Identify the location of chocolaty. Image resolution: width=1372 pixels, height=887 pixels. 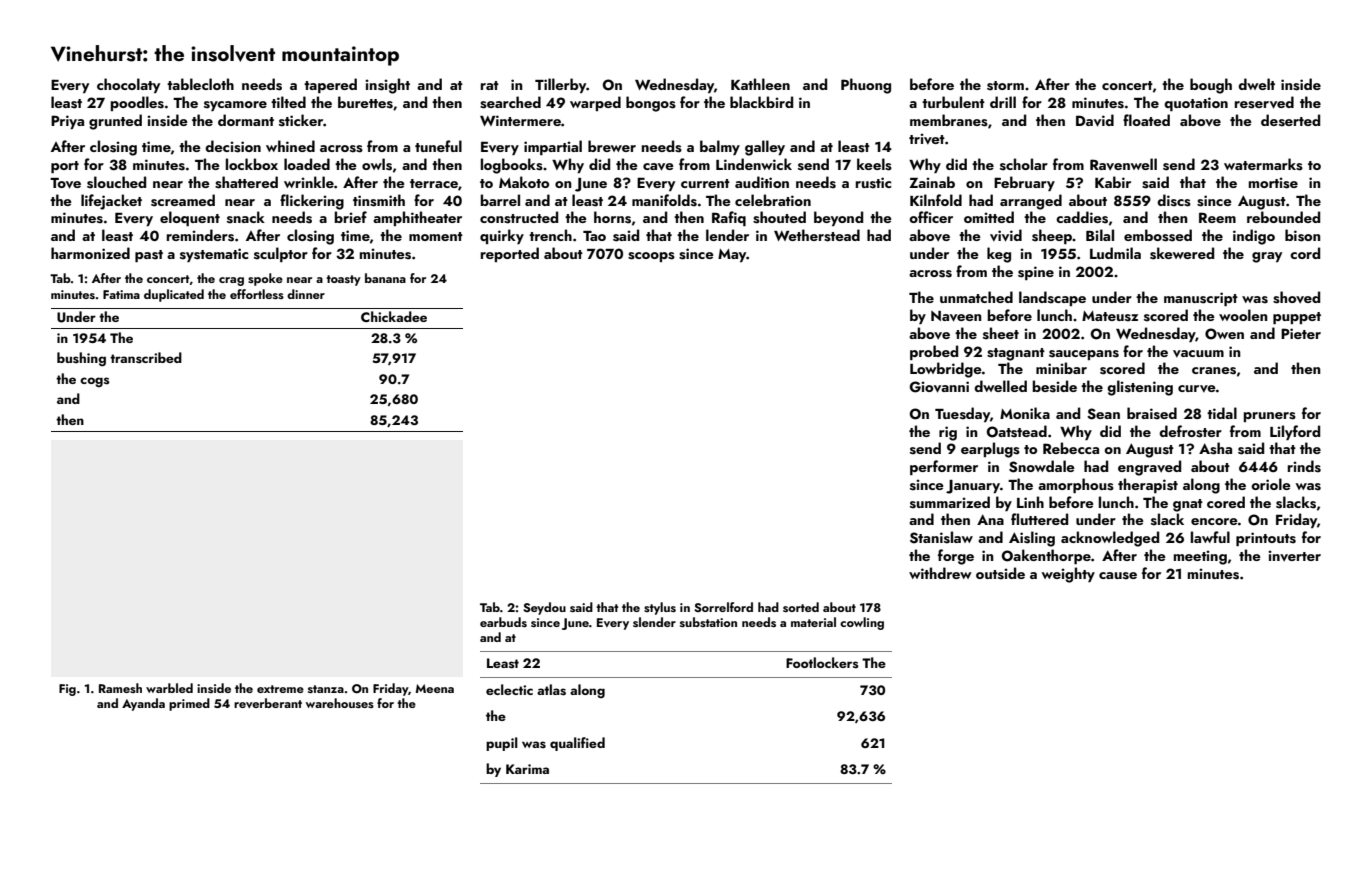
(128, 85).
